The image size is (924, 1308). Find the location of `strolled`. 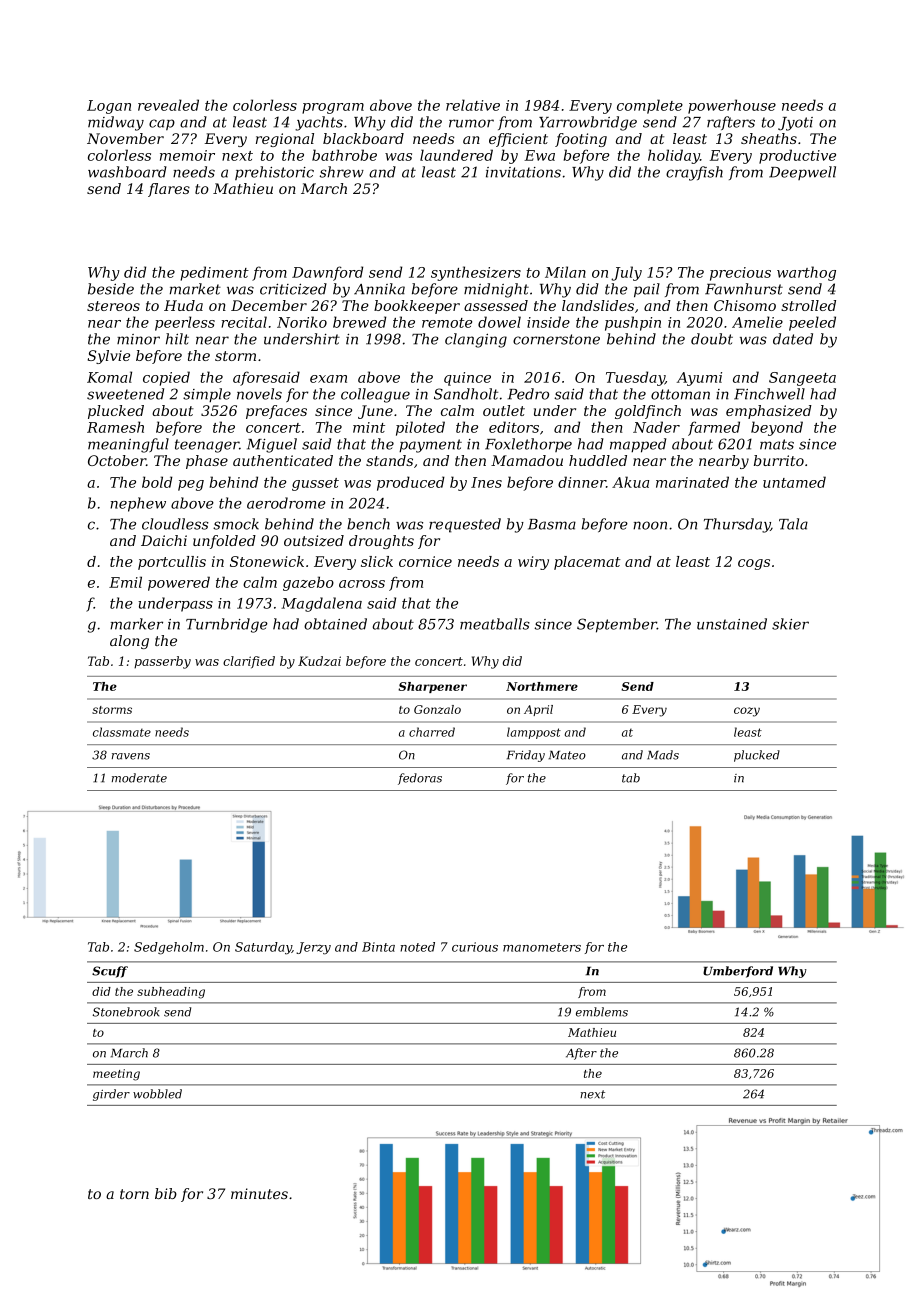

strolled is located at coordinates (808, 305).
